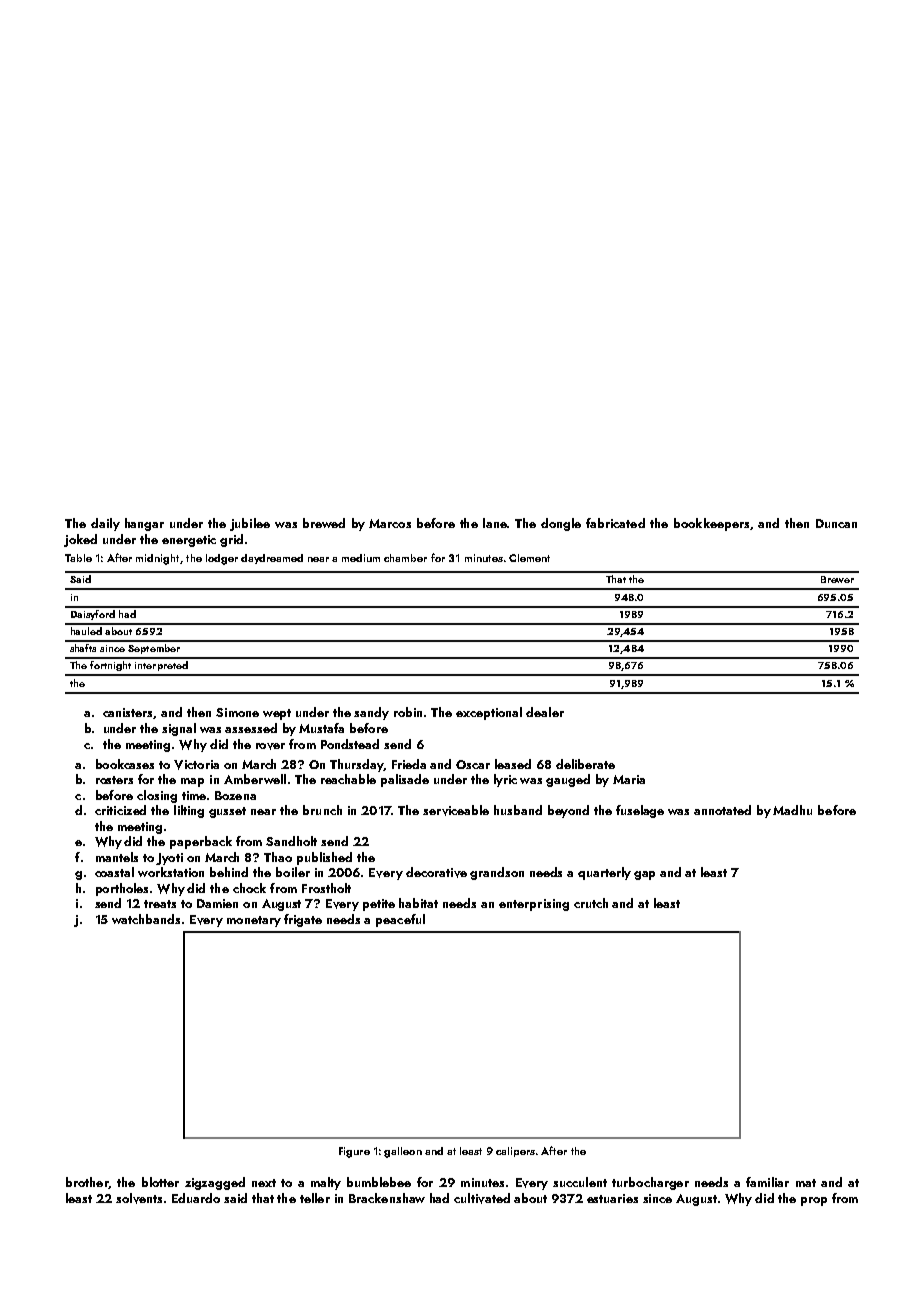 Image resolution: width=924 pixels, height=1314 pixels. Describe the element at coordinates (561, 524) in the screenshot. I see `dongle` at that location.
